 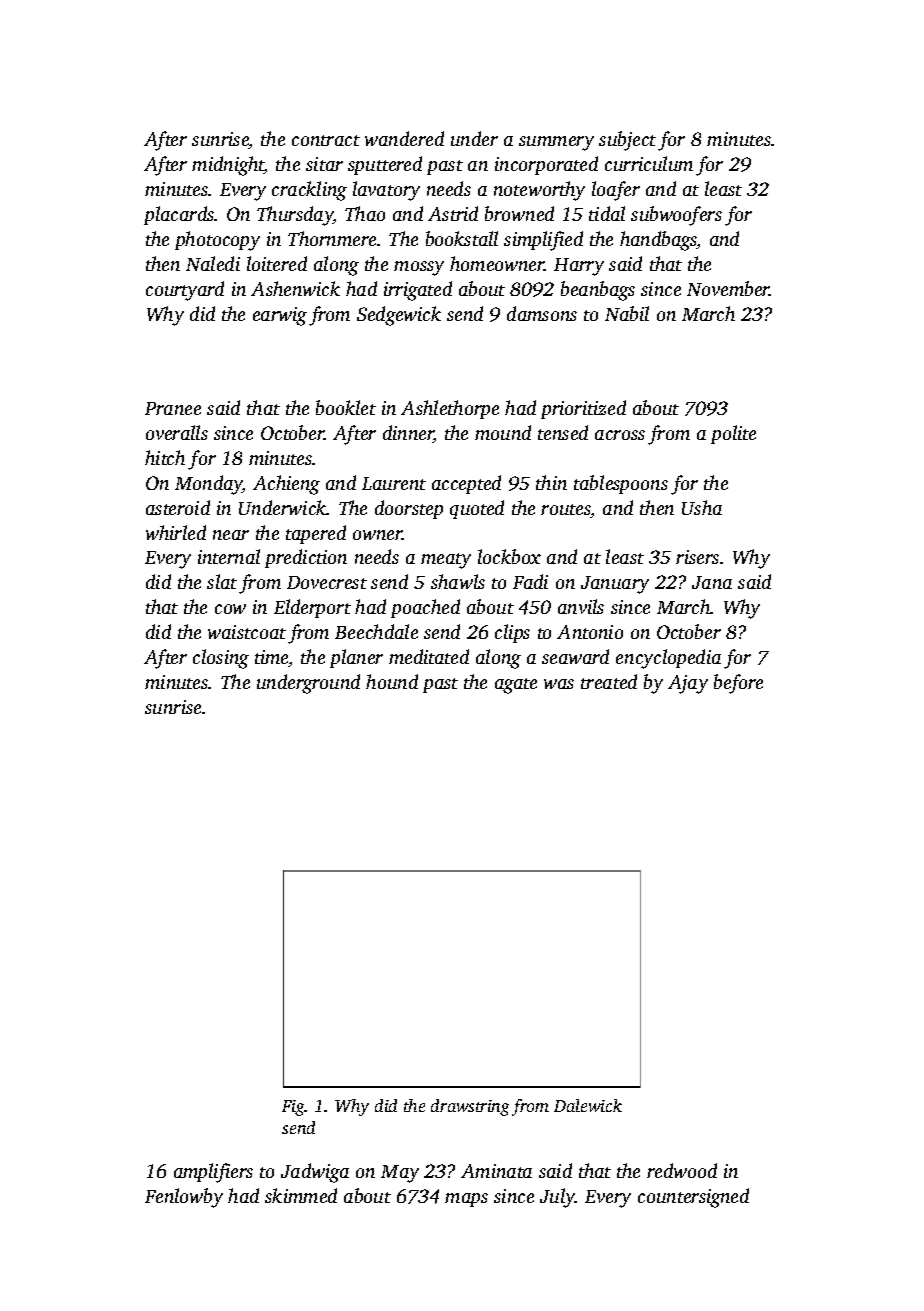 I want to click on wandered, so click(x=404, y=138).
